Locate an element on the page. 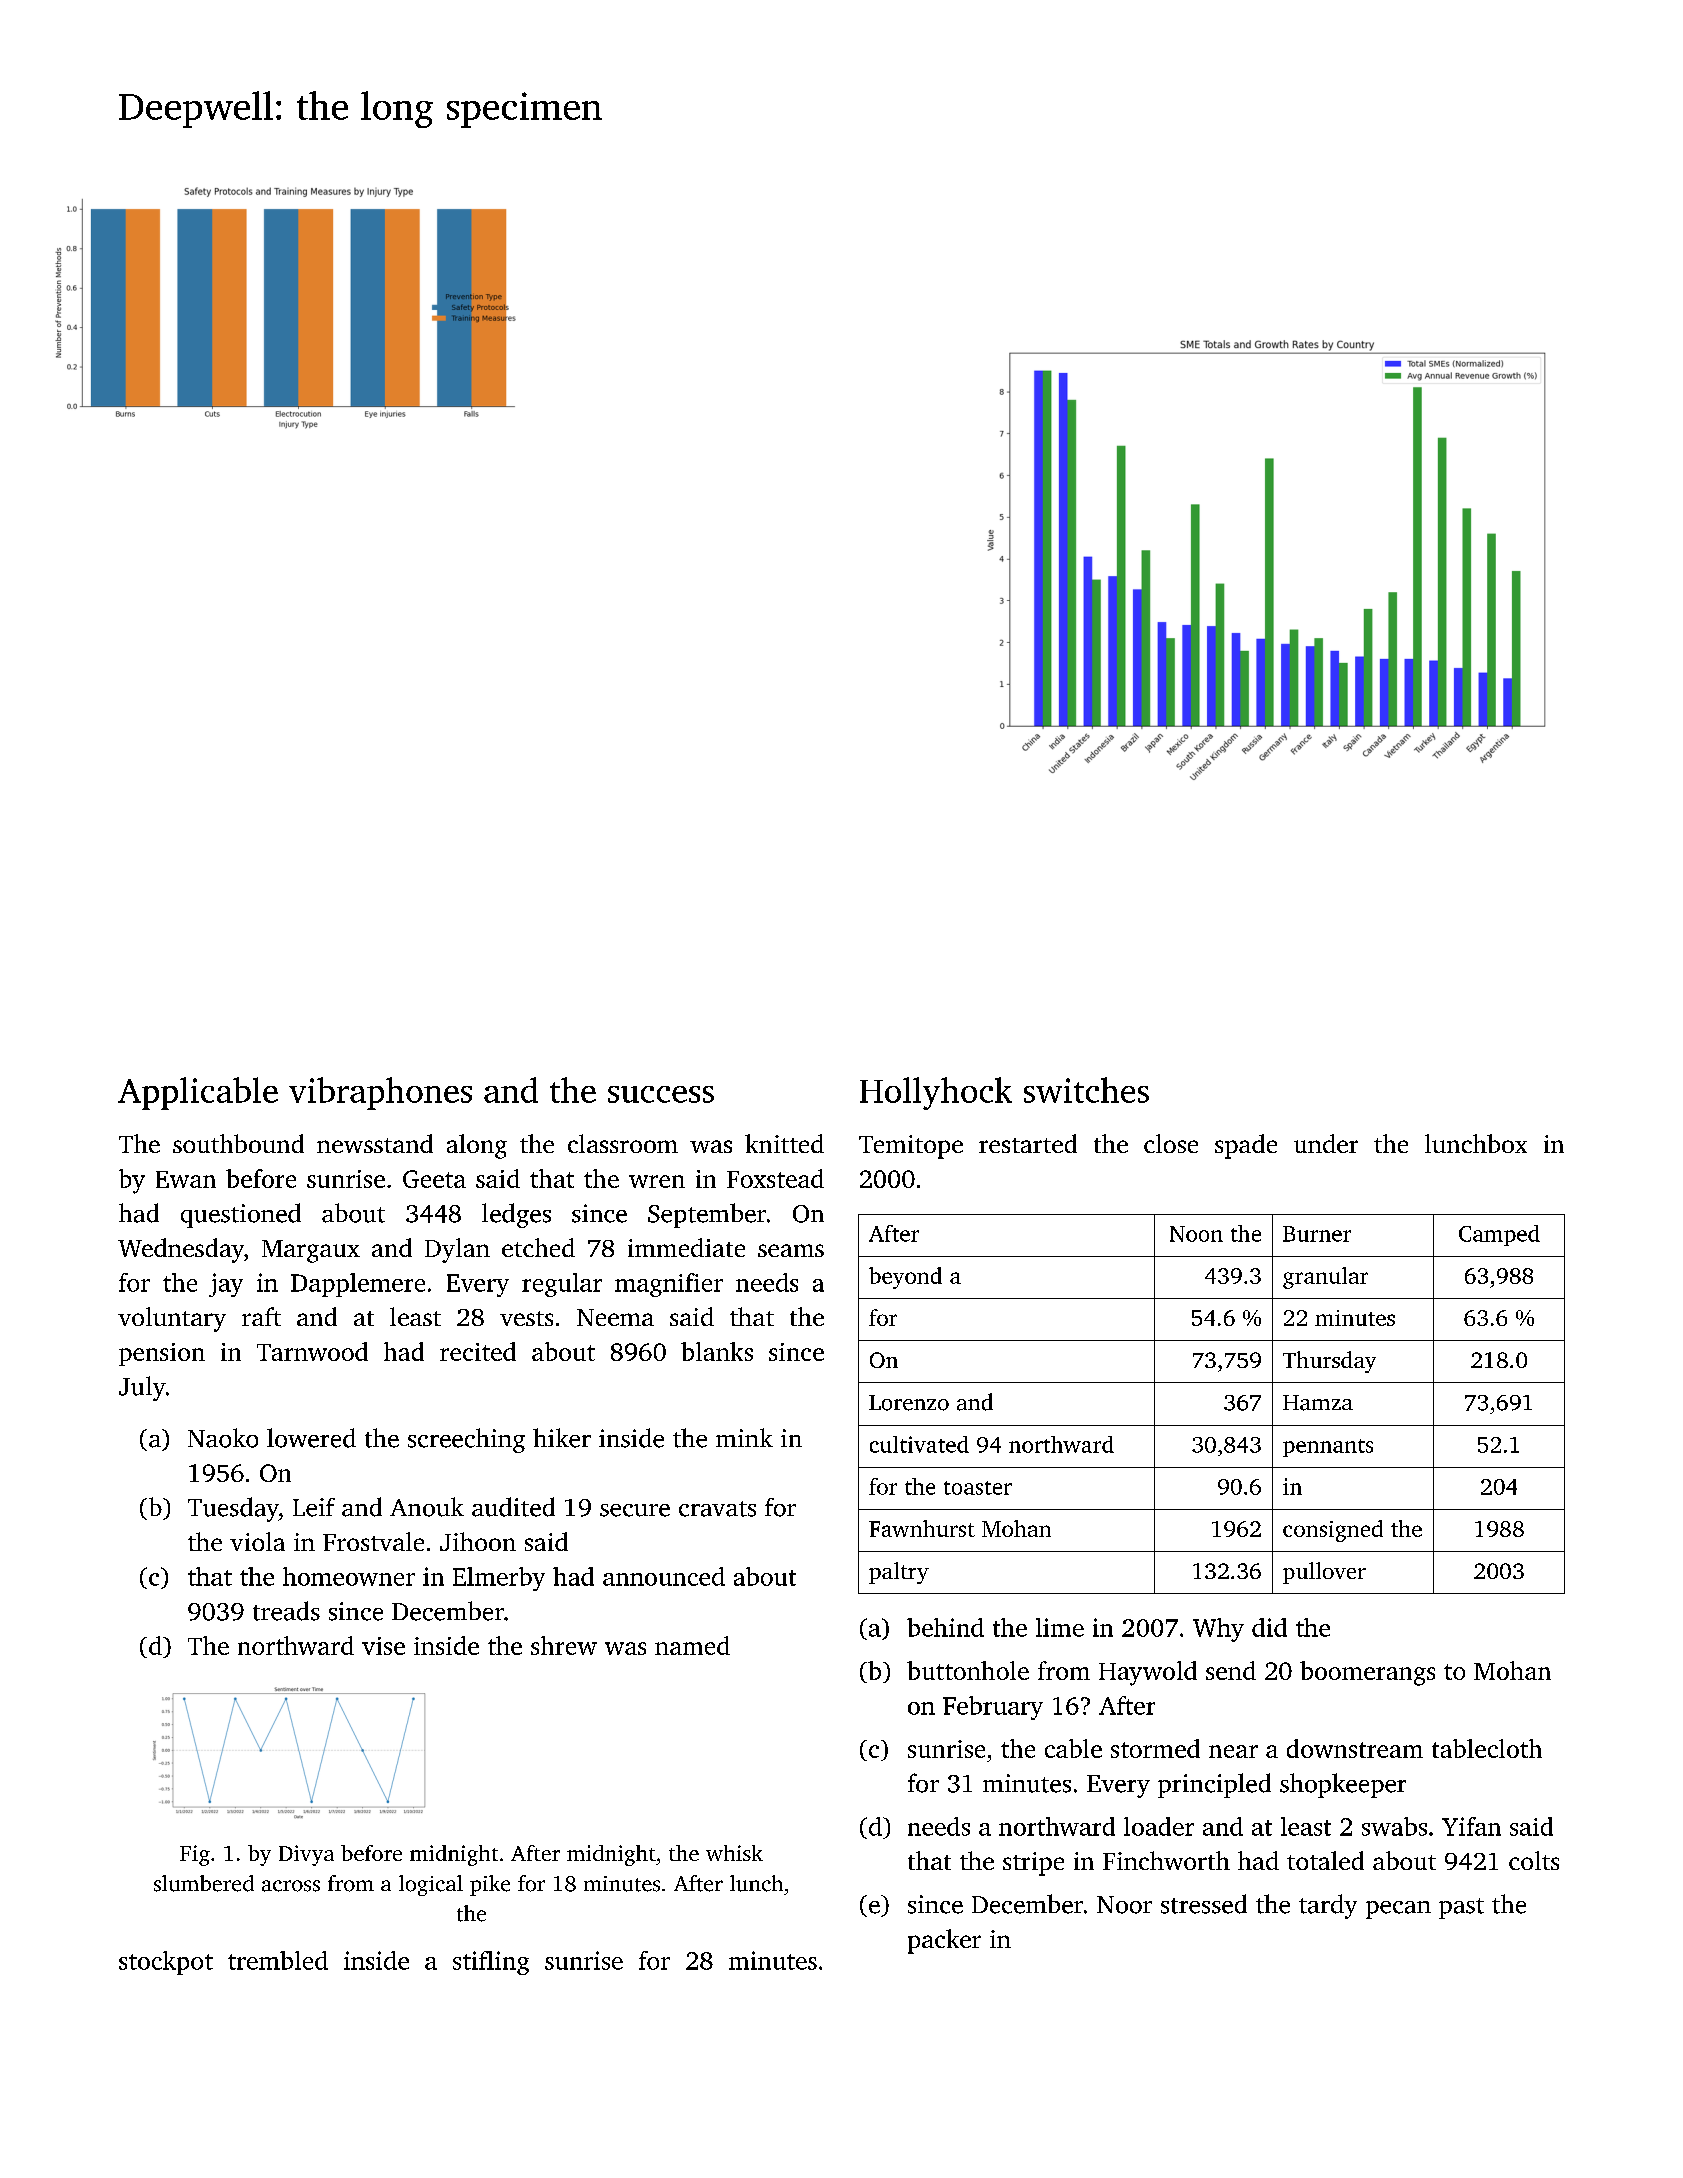 This page has height=2178, width=1683. loader is located at coordinates (1159, 1826).
